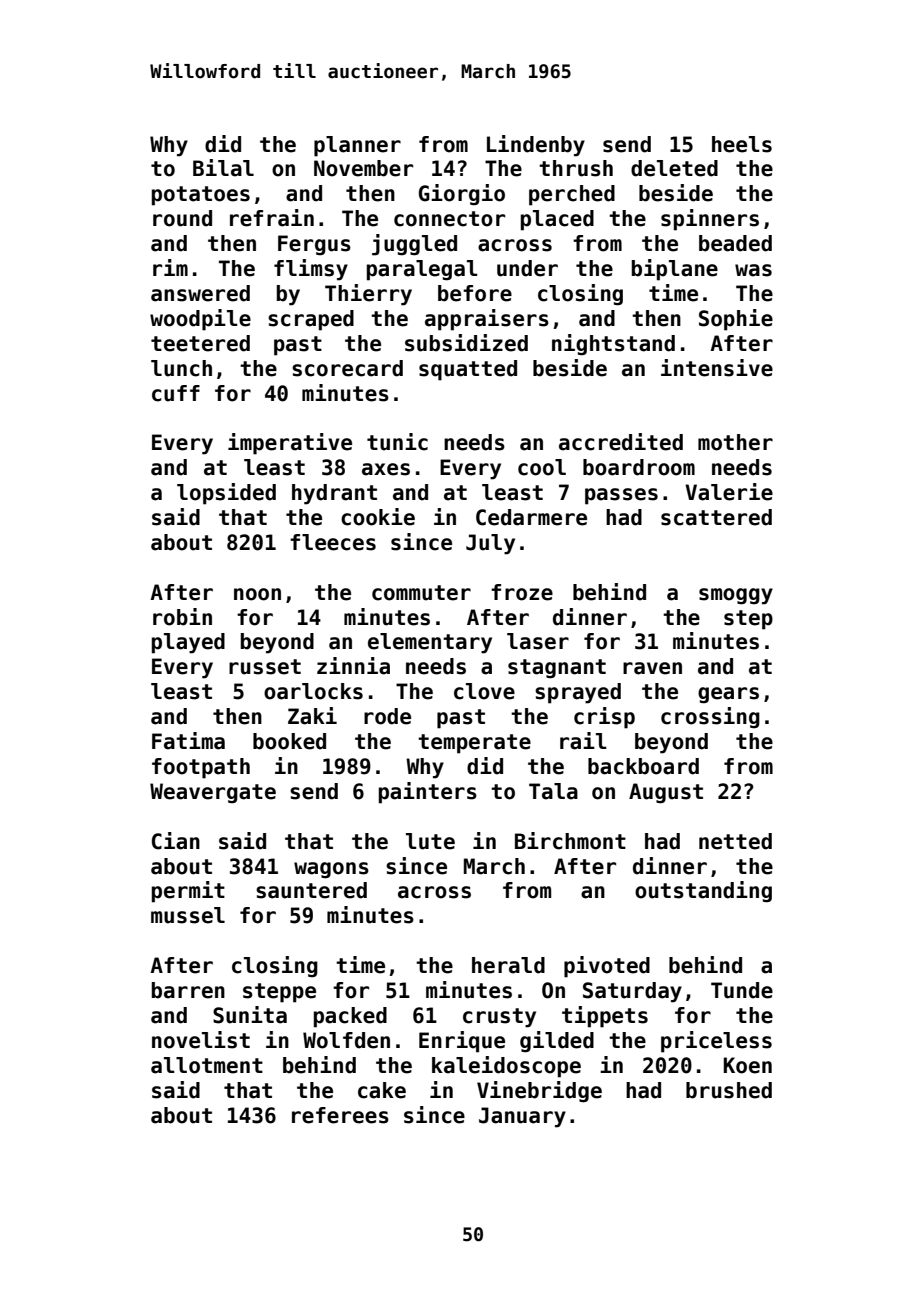  I want to click on temperate, so click(474, 744).
